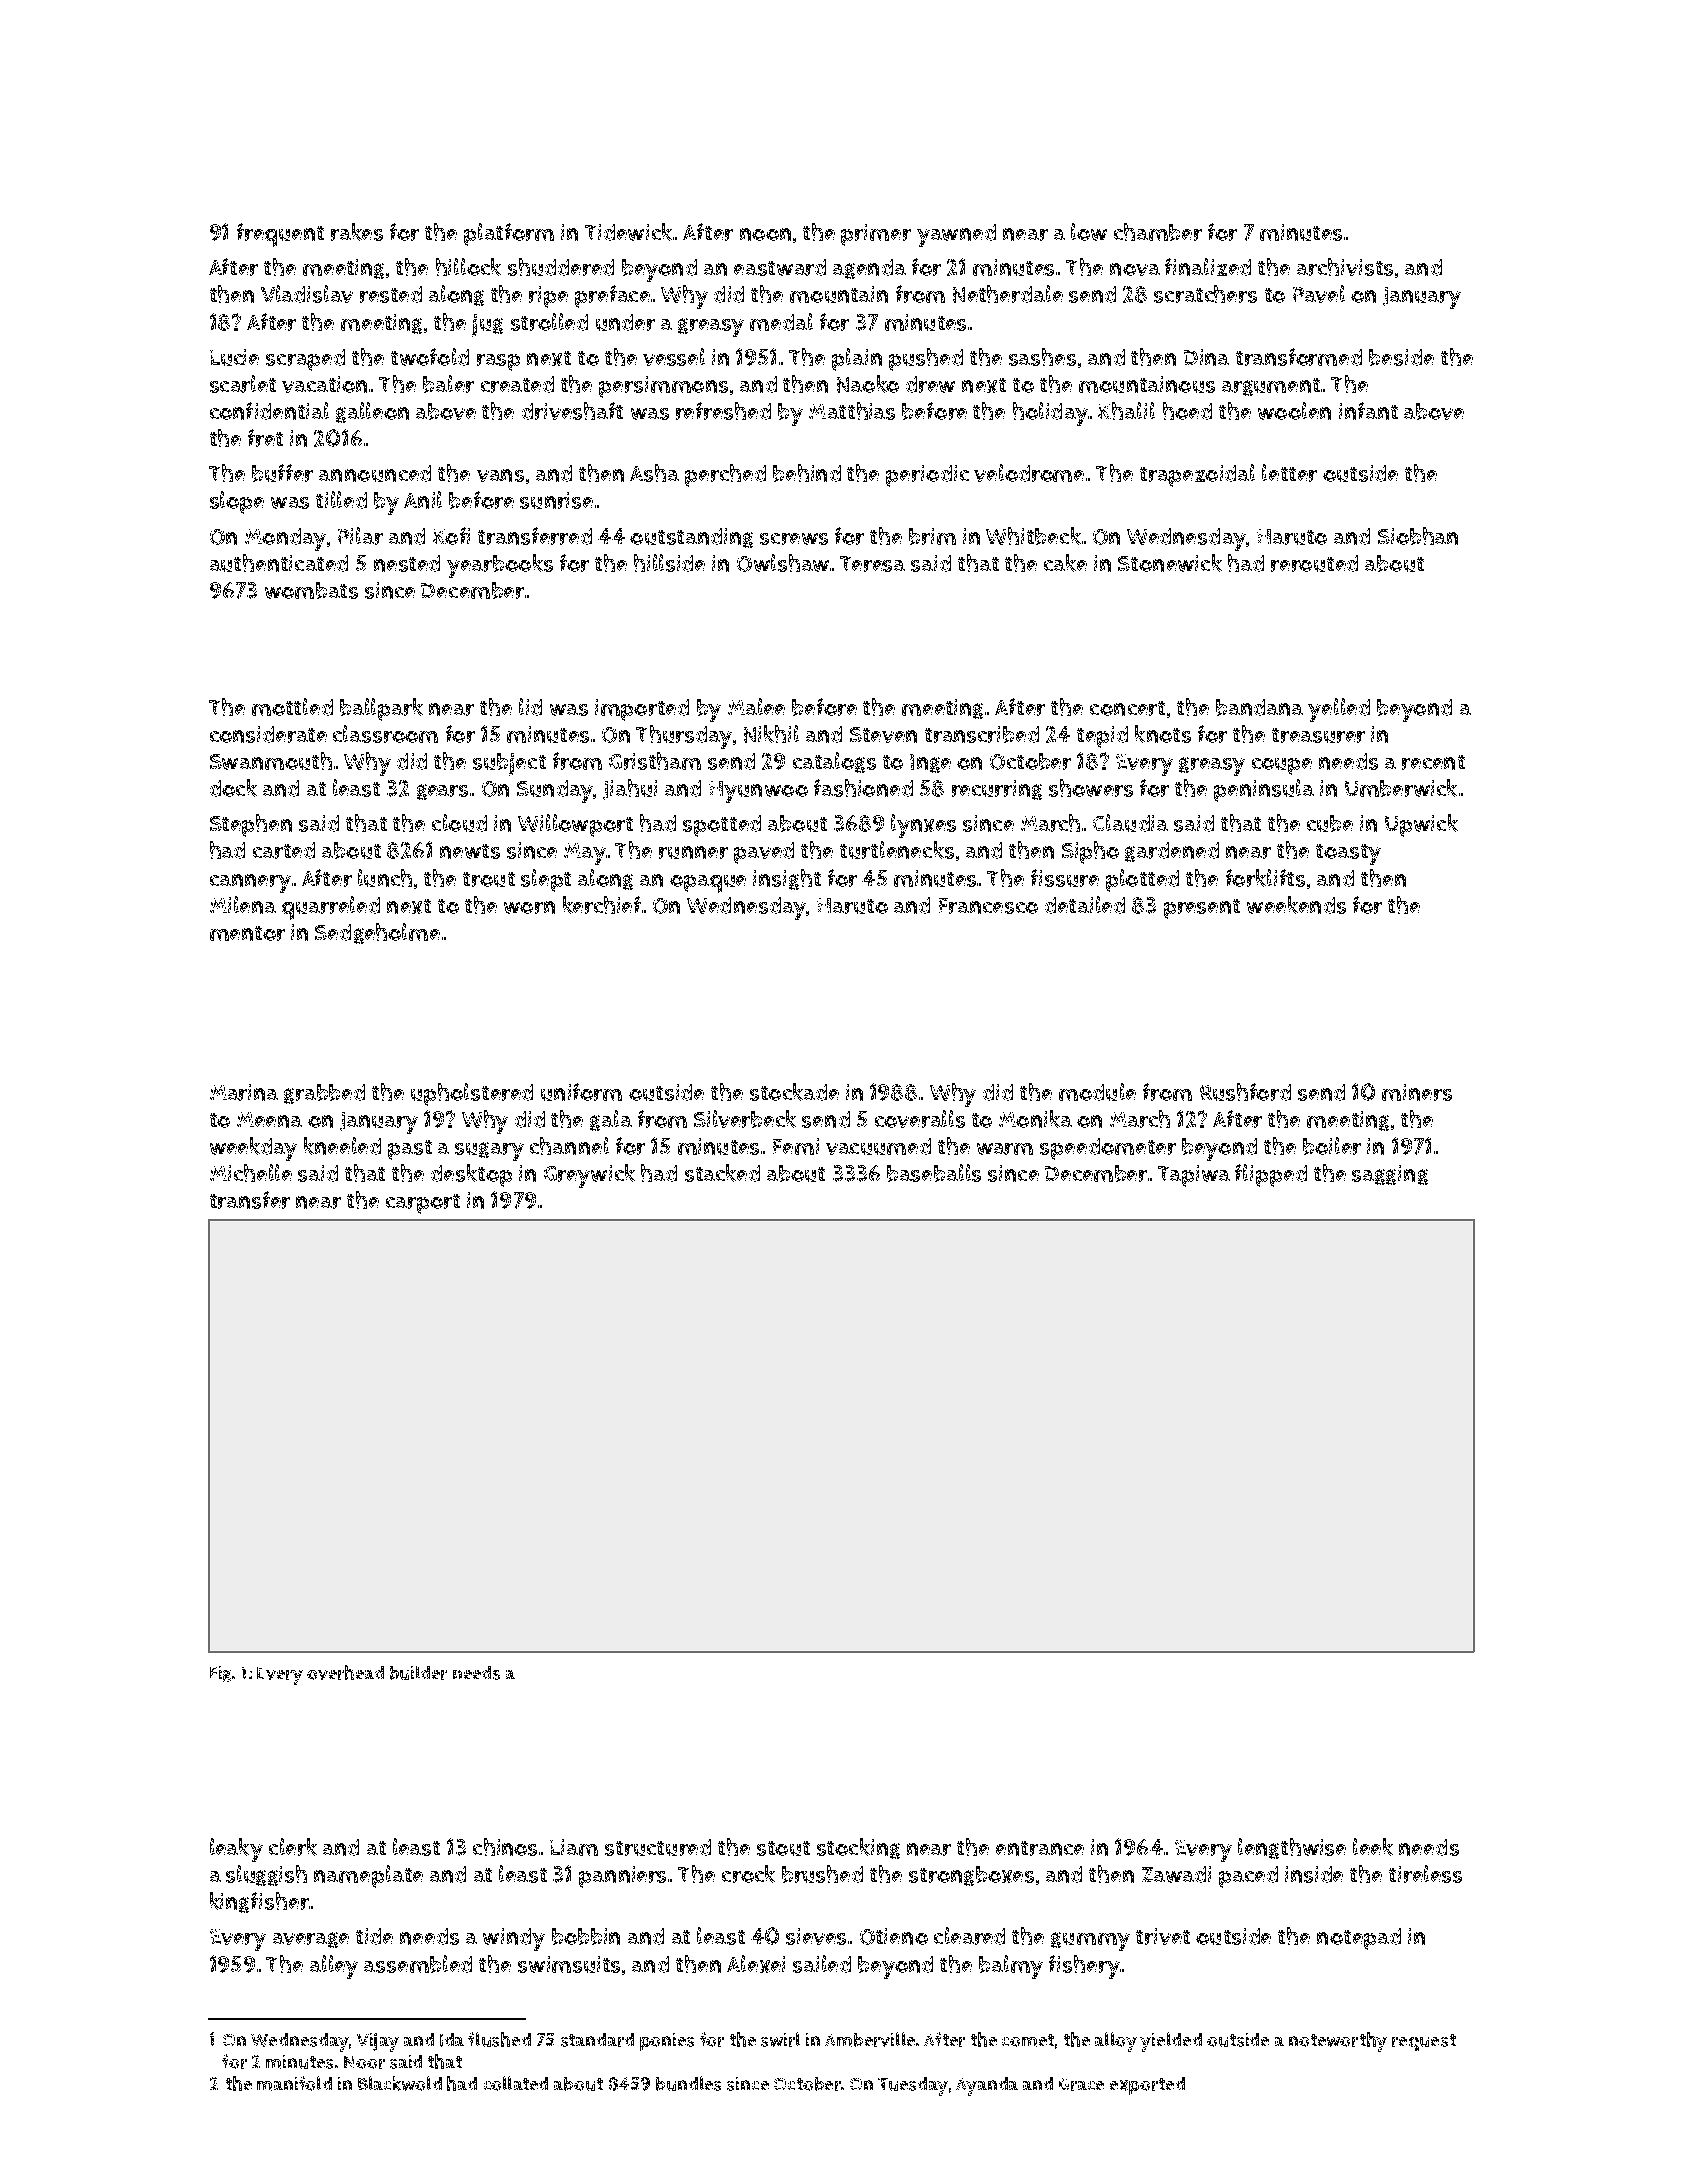 This page has height=2178, width=1683. What do you see at coordinates (725, 475) in the page?
I see `perched` at bounding box center [725, 475].
